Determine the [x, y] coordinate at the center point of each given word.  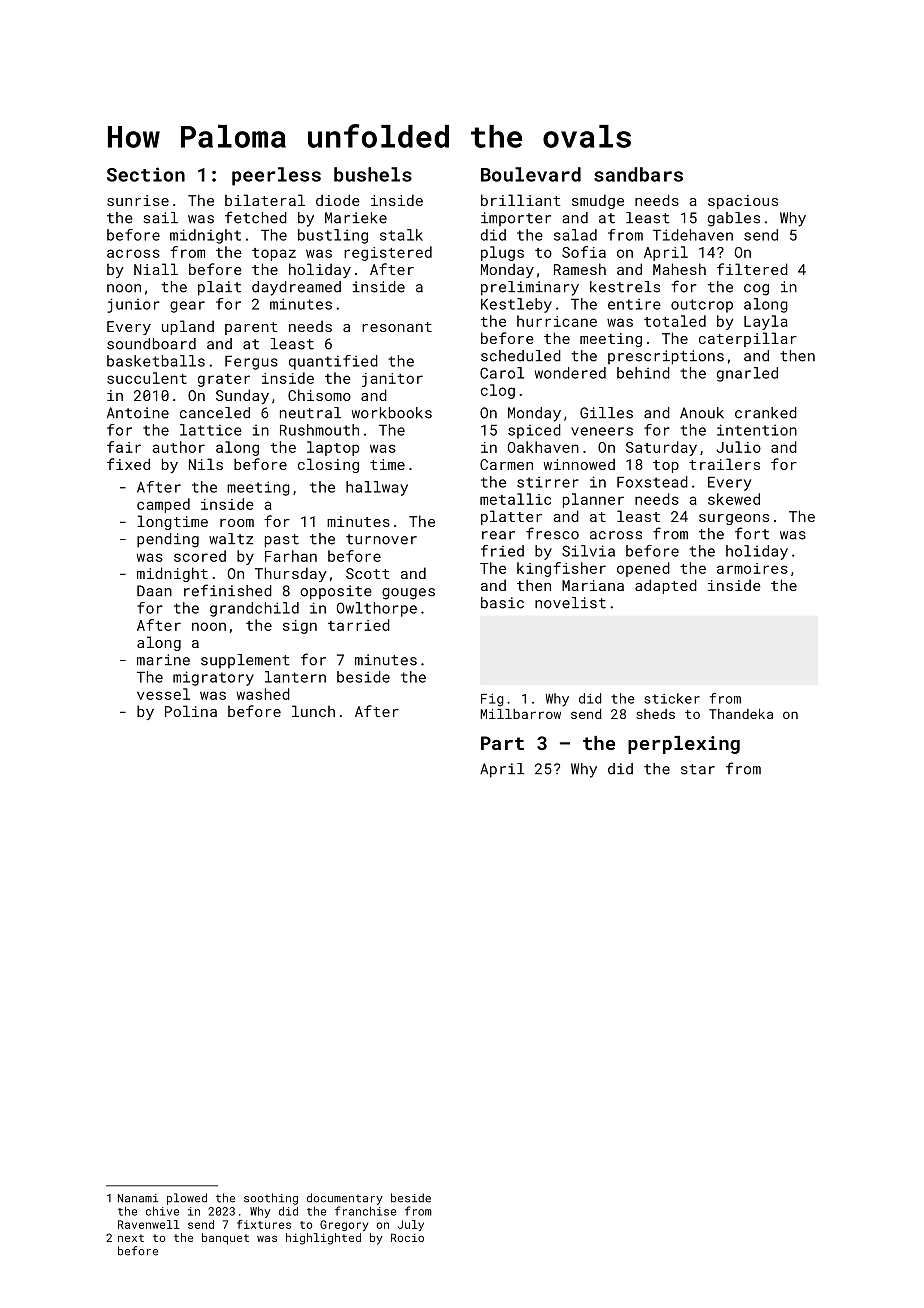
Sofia [584, 252]
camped [163, 505]
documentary [345, 1199]
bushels [373, 174]
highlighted [323, 1239]
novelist [570, 603]
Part [502, 743]
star [698, 769]
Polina [191, 711]
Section [146, 174]
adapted [666, 586]
